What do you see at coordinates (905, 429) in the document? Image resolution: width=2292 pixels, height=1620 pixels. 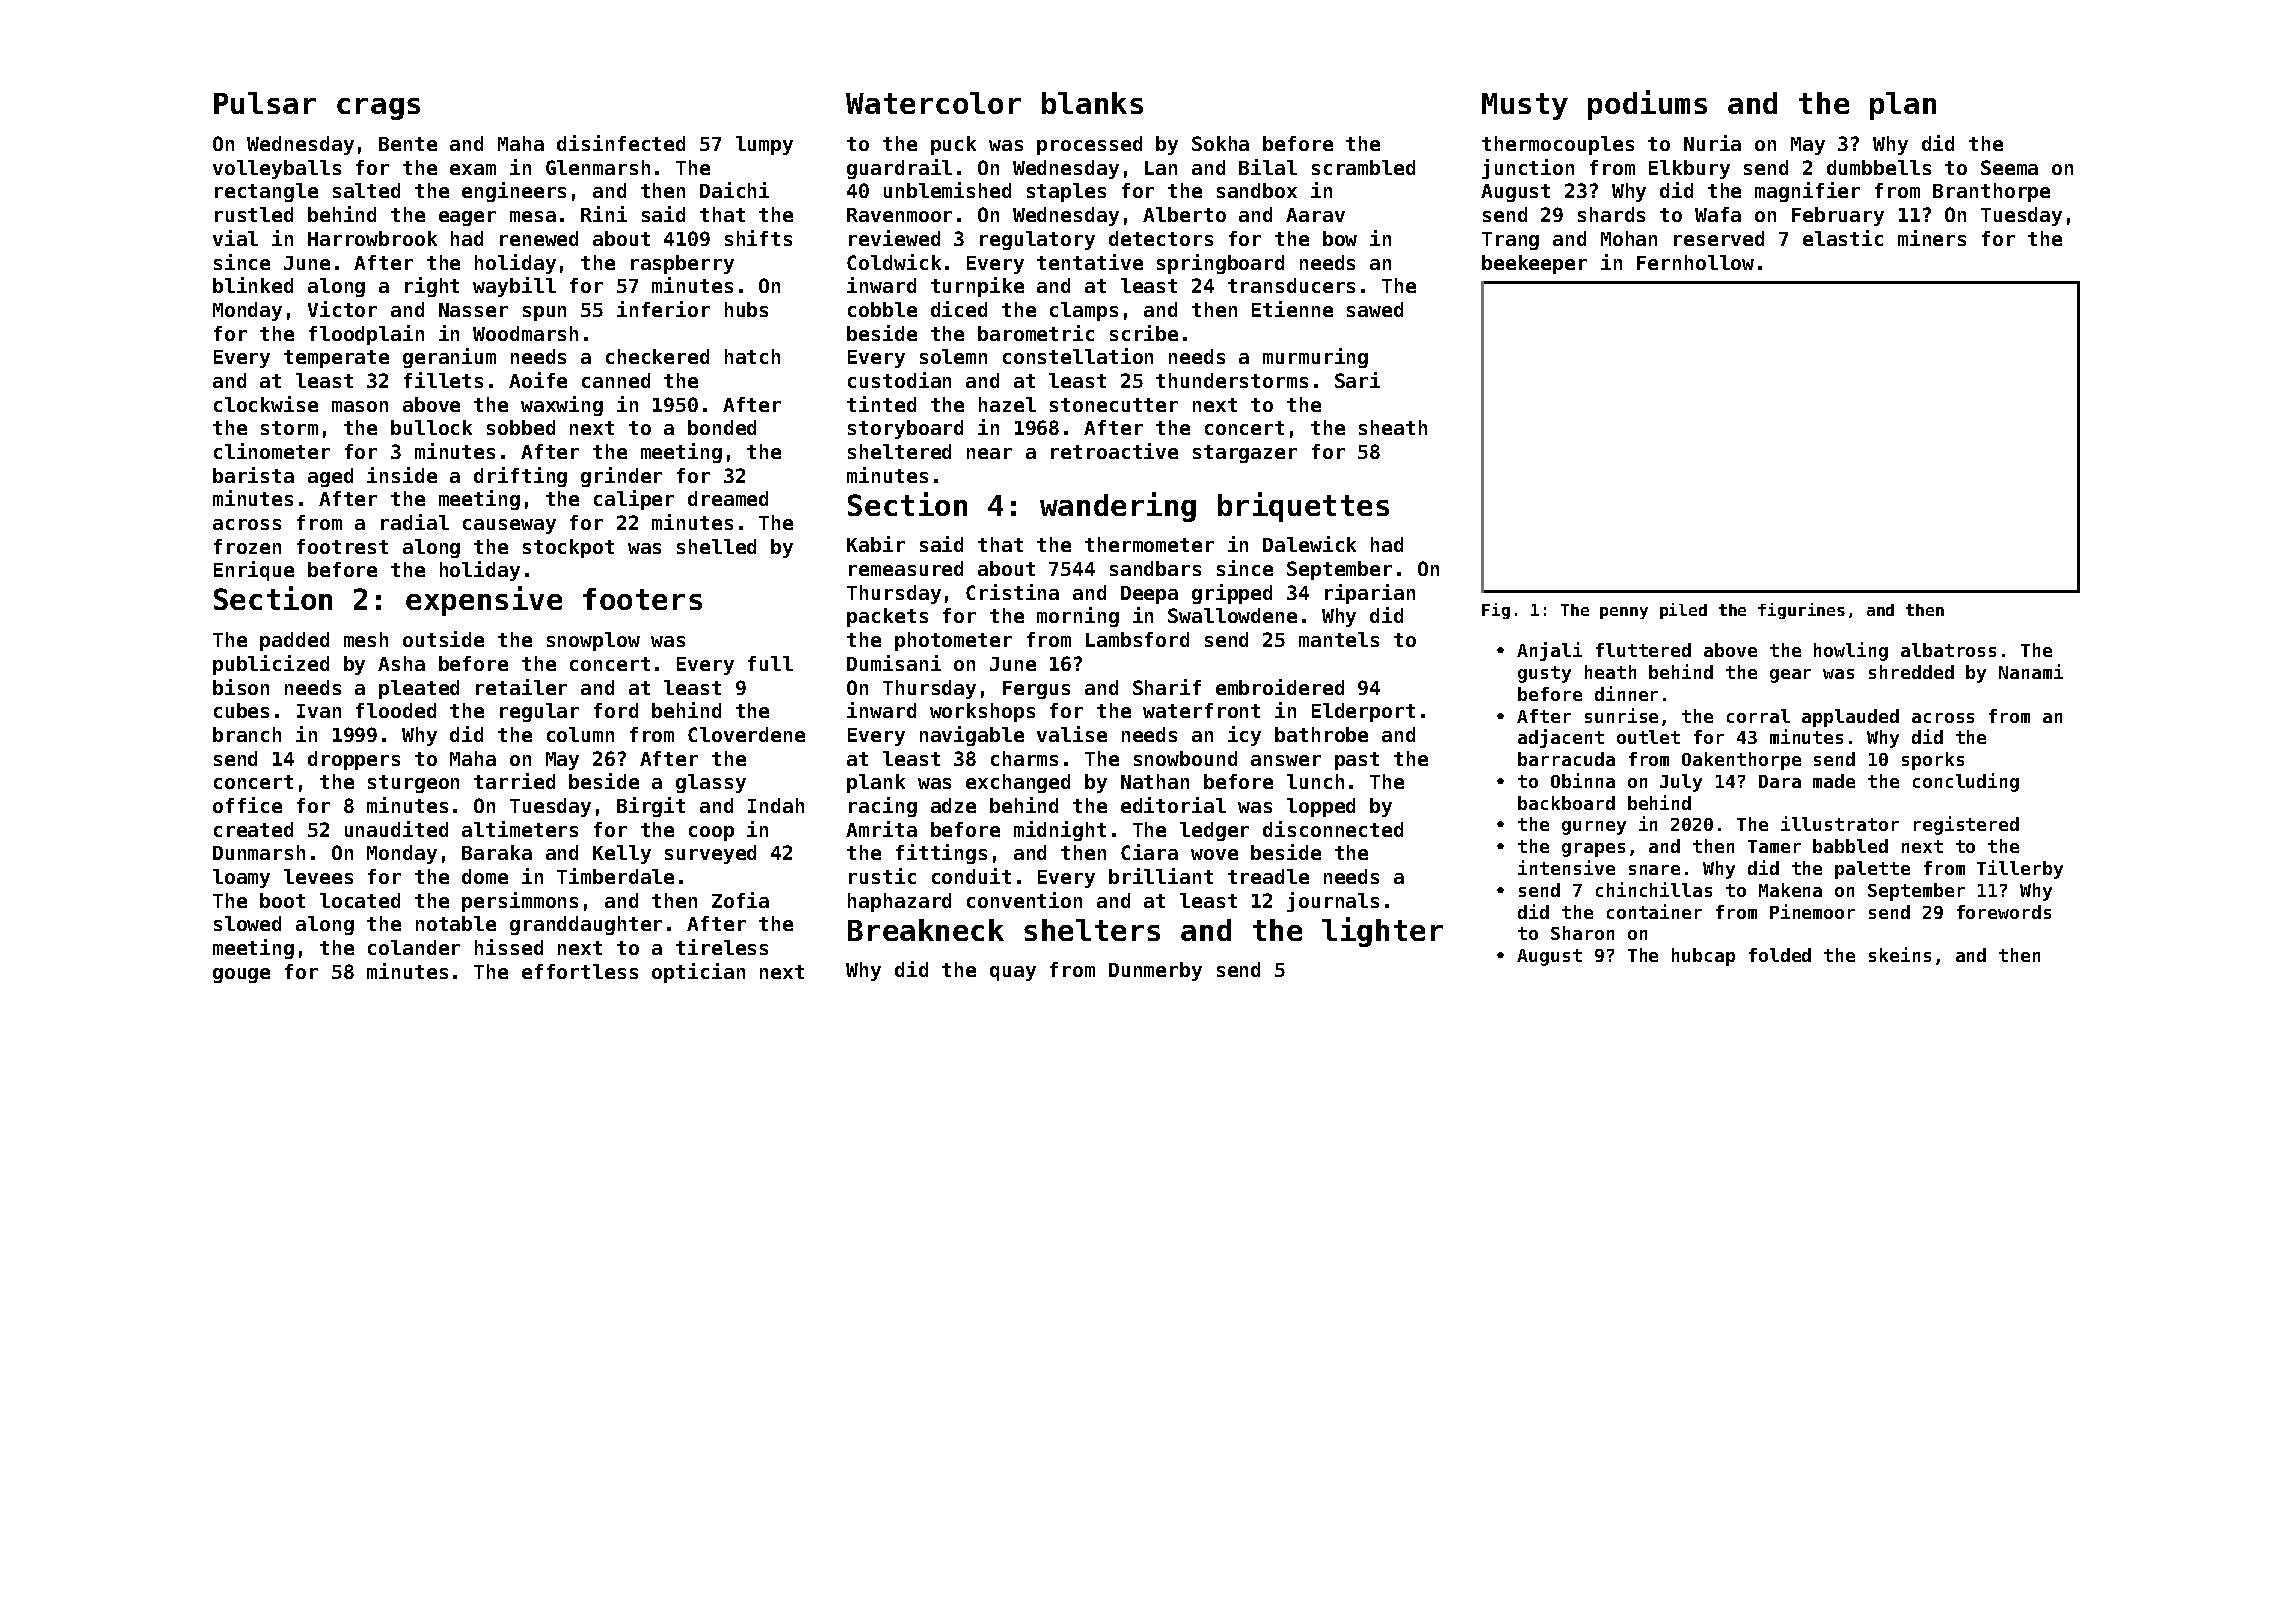 I see `storyboard` at bounding box center [905, 429].
